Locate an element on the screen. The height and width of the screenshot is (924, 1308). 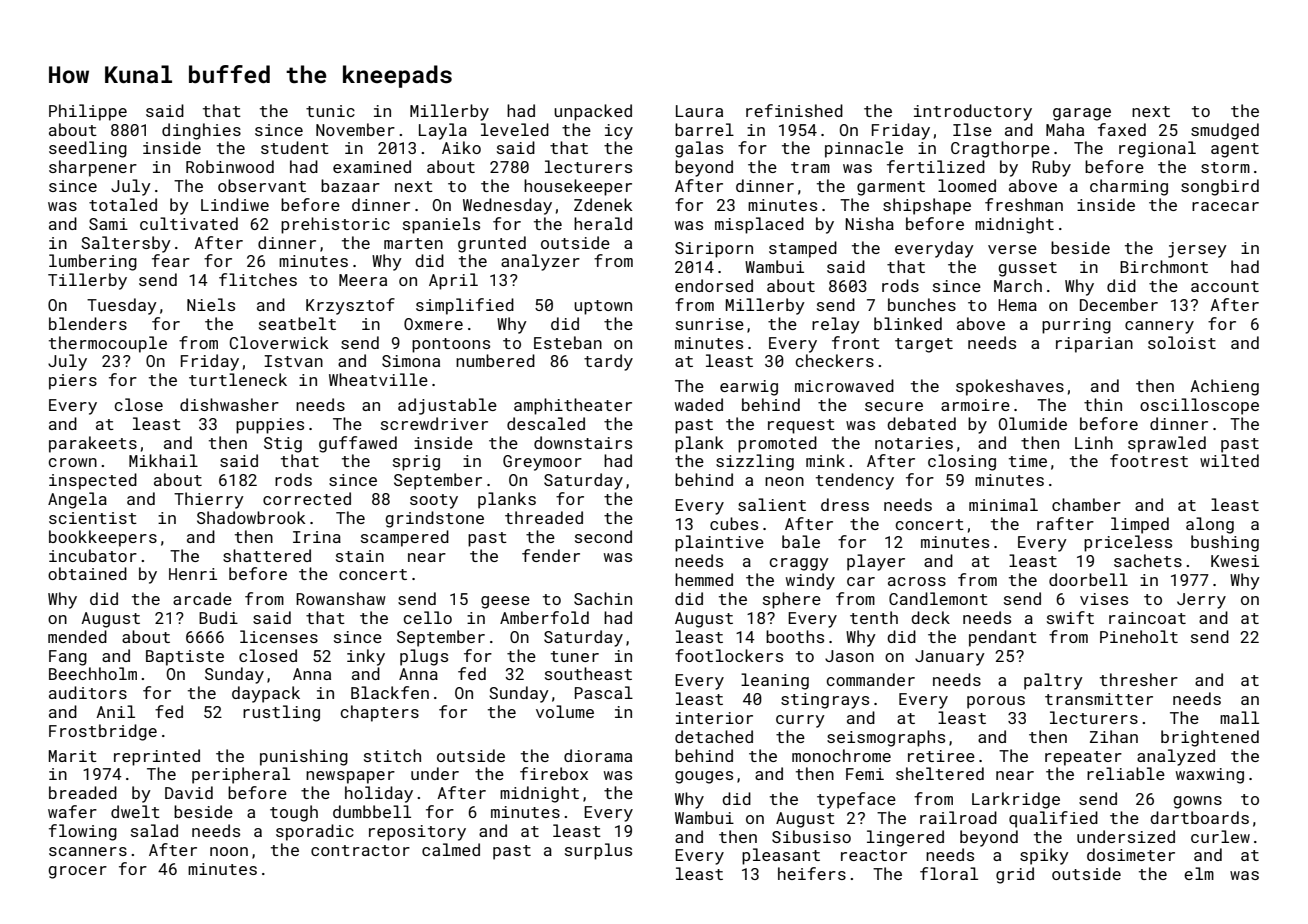
introductory is located at coordinates (973, 112).
